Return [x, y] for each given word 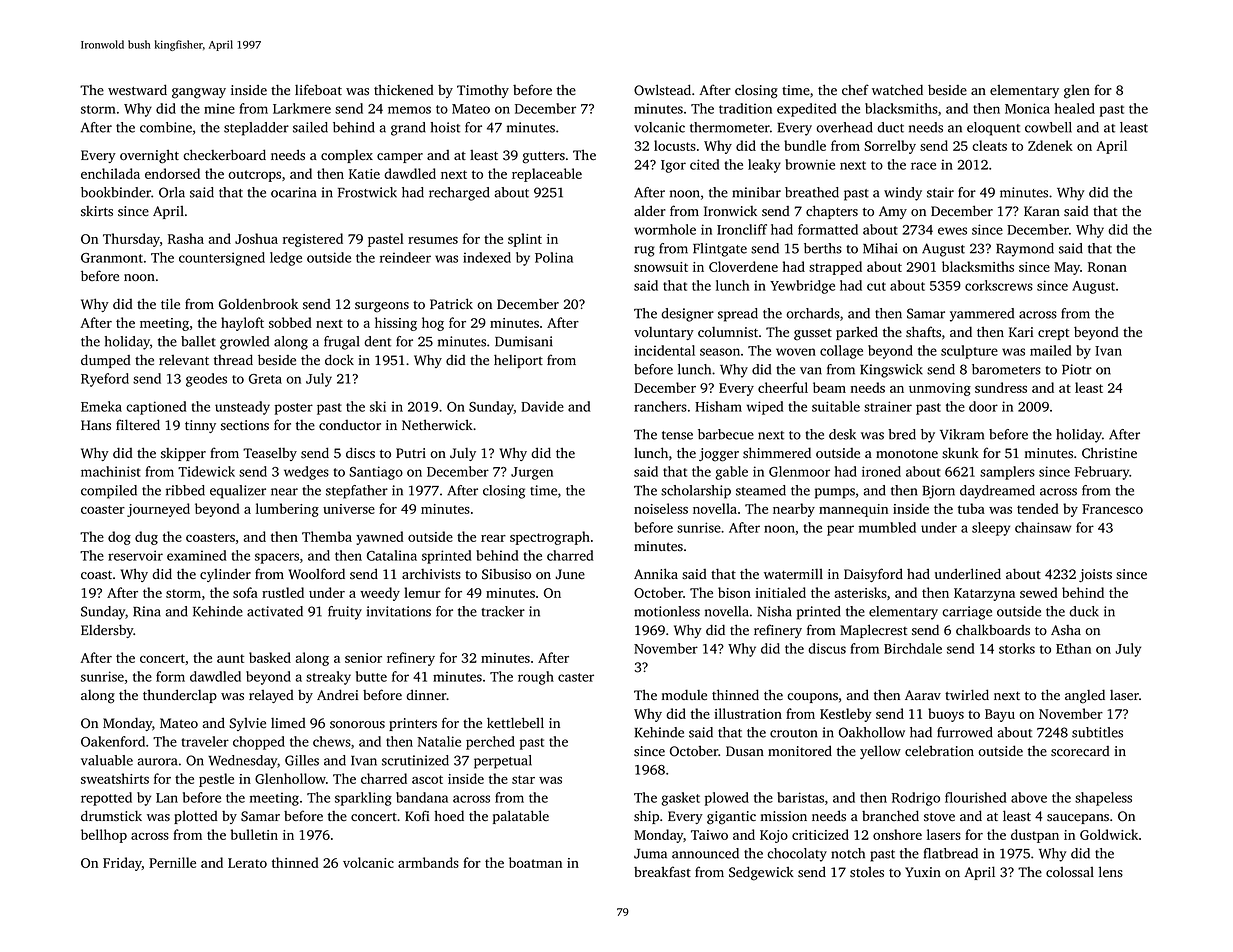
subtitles [1097, 732]
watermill [793, 574]
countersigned [222, 259]
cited [704, 164]
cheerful [783, 387]
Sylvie [247, 724]
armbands [428, 862]
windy [903, 194]
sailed [310, 127]
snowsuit [661, 267]
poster [294, 409]
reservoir [135, 555]
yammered [982, 315]
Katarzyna [984, 594]
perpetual [503, 762]
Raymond [1025, 250]
